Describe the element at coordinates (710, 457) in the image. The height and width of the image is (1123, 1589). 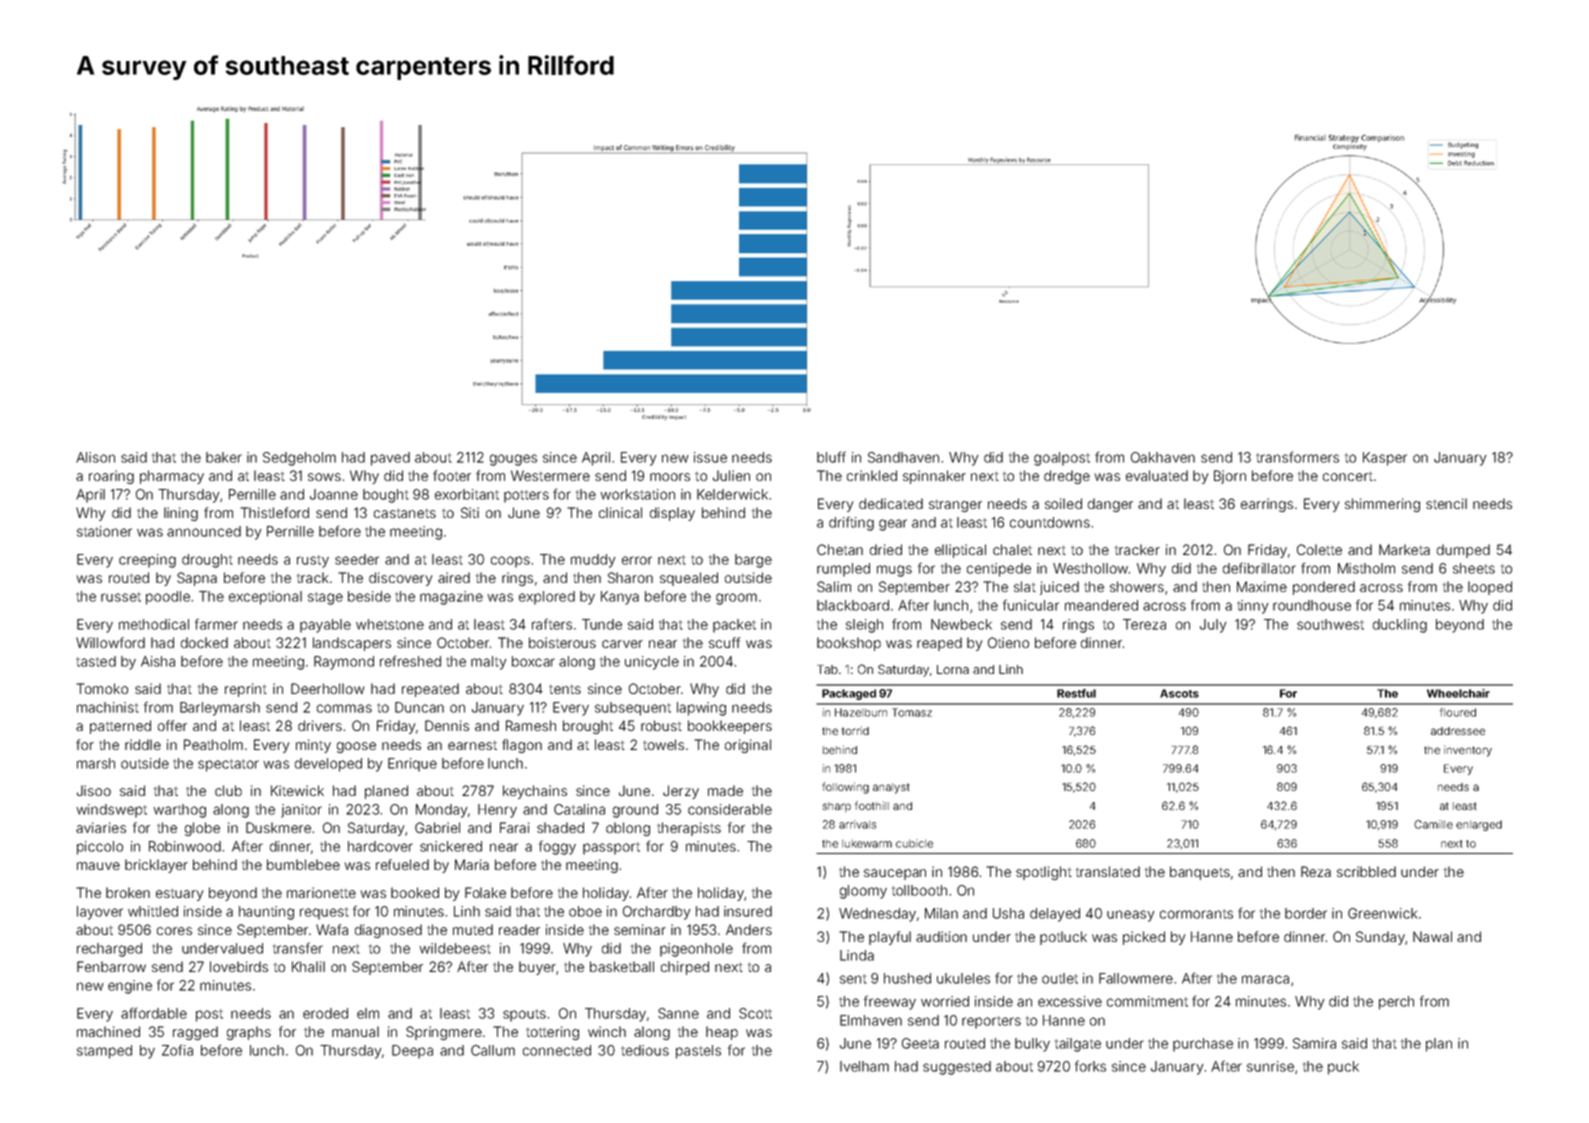
I see `issue` at that location.
